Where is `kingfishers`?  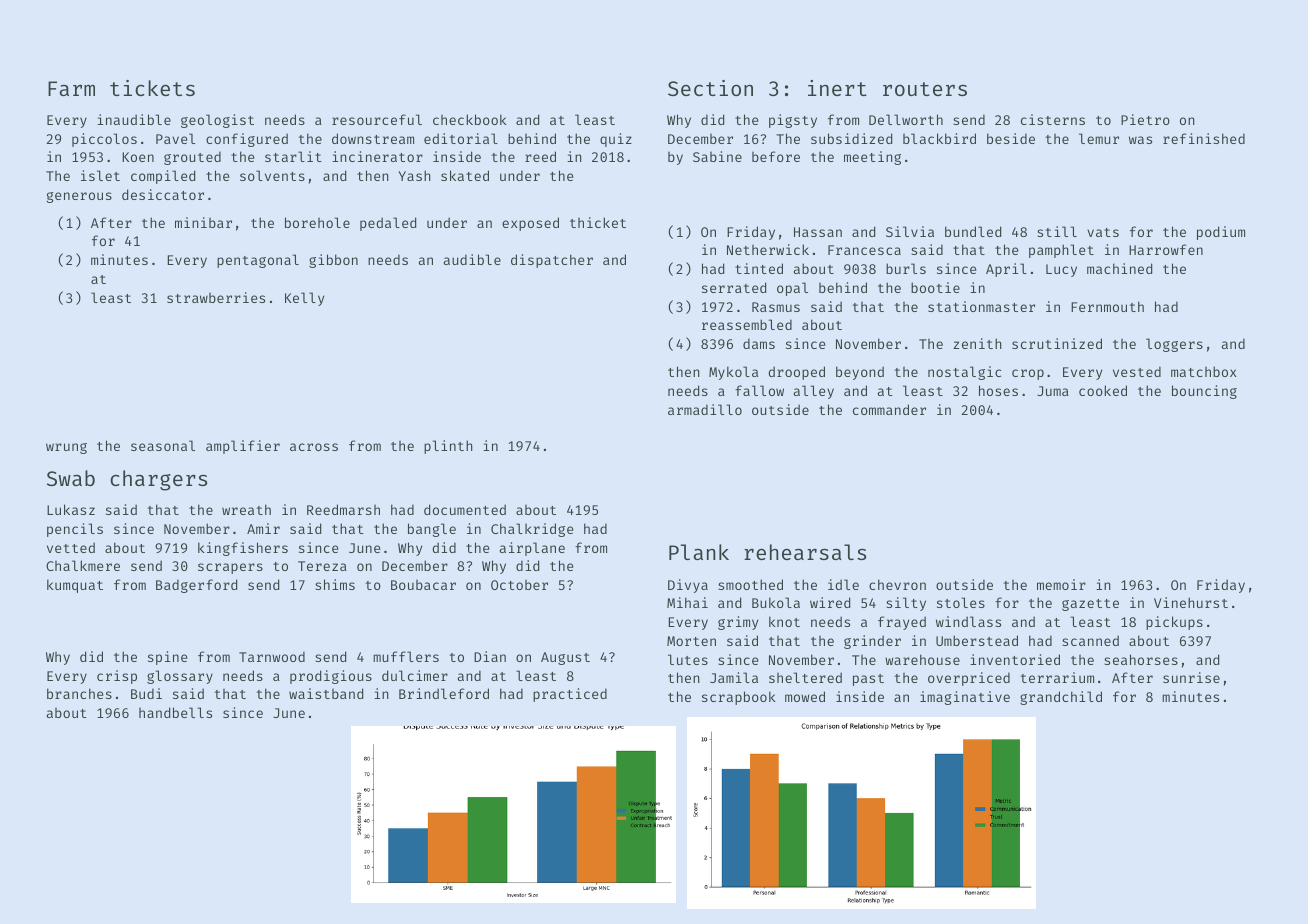
kingfishers is located at coordinates (243, 549).
